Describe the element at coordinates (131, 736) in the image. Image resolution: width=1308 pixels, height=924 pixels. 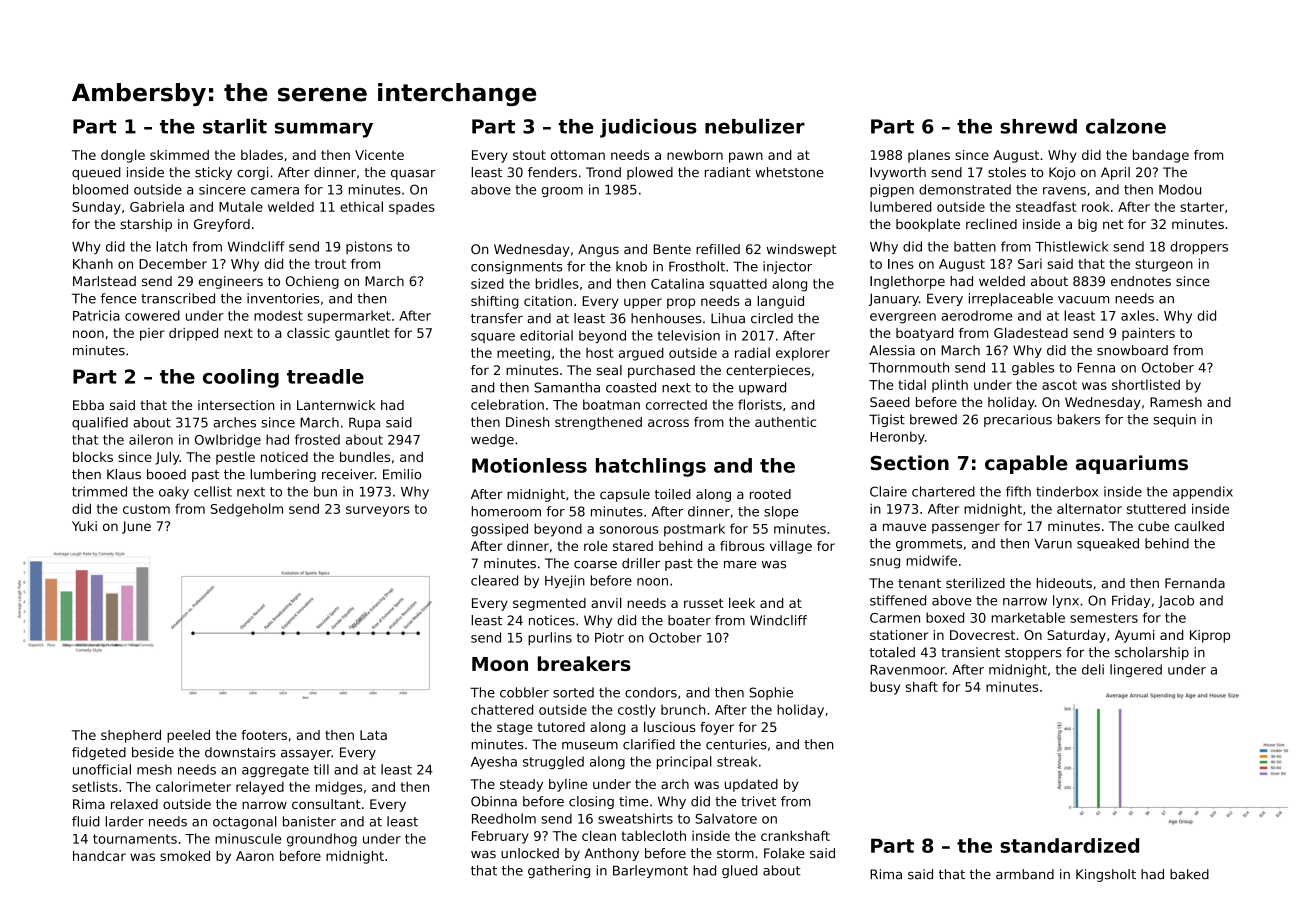
I see `shepherd` at that location.
